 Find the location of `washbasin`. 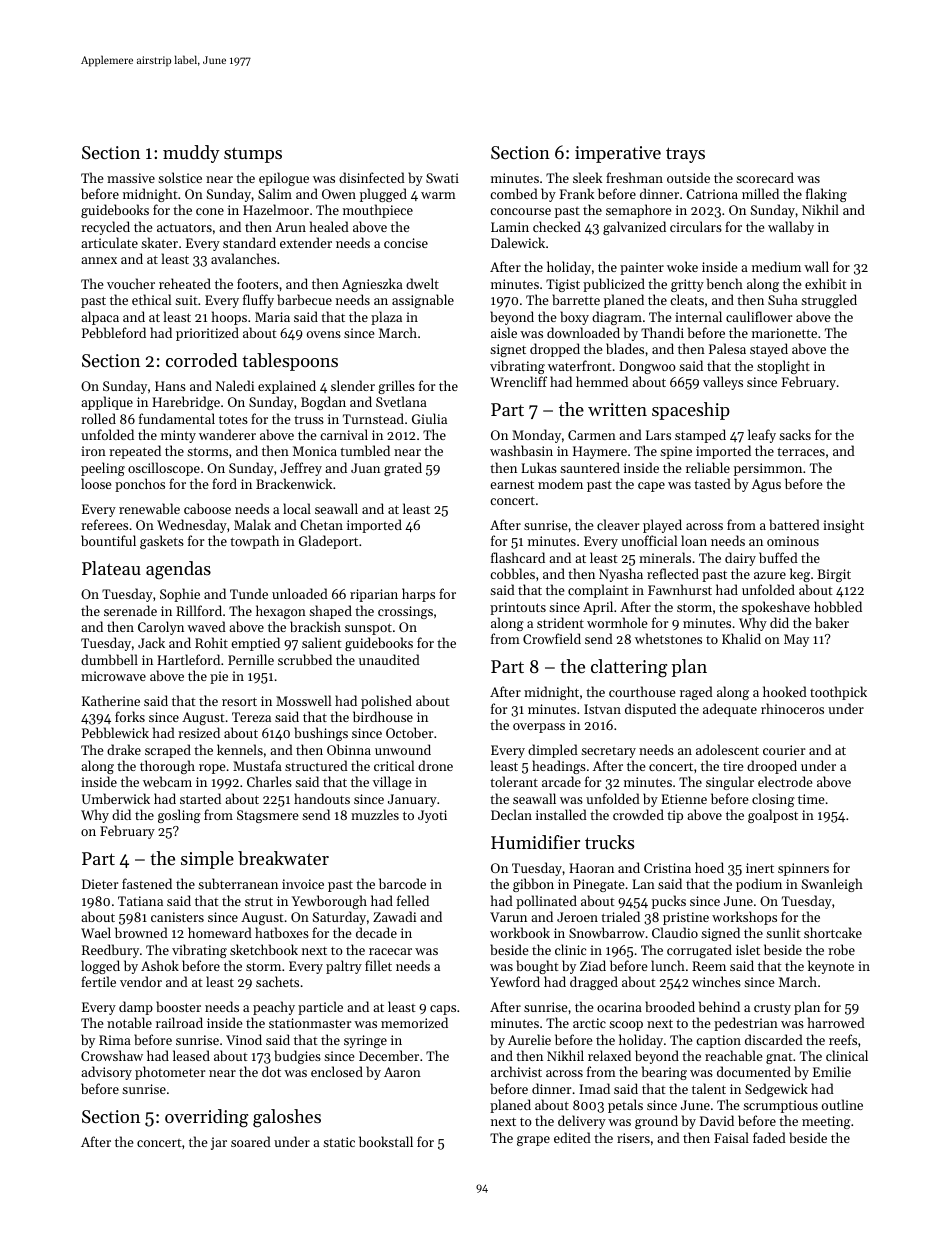

washbasin is located at coordinates (521, 450).
